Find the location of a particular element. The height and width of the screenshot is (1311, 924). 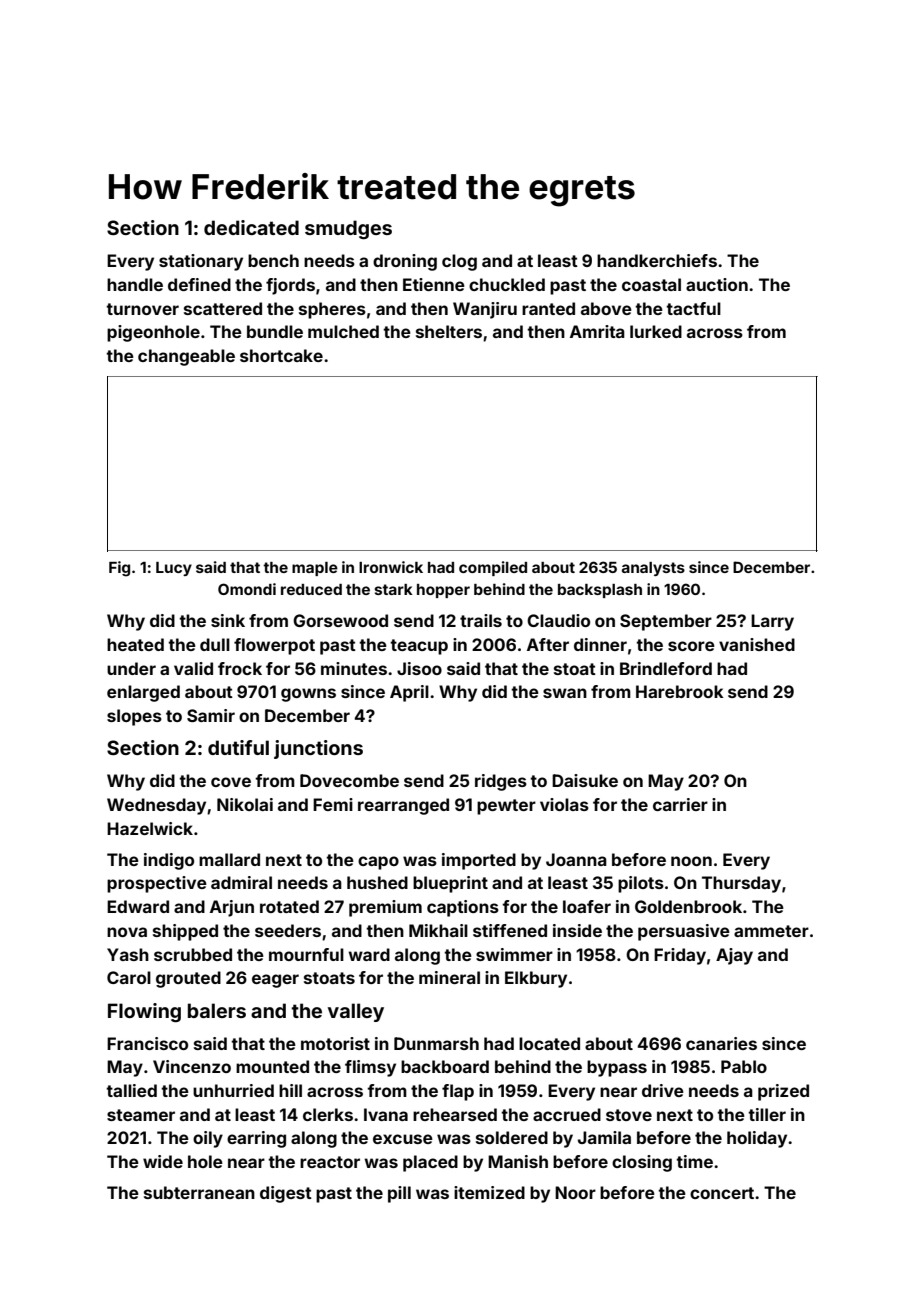

wide is located at coordinates (163, 1161).
